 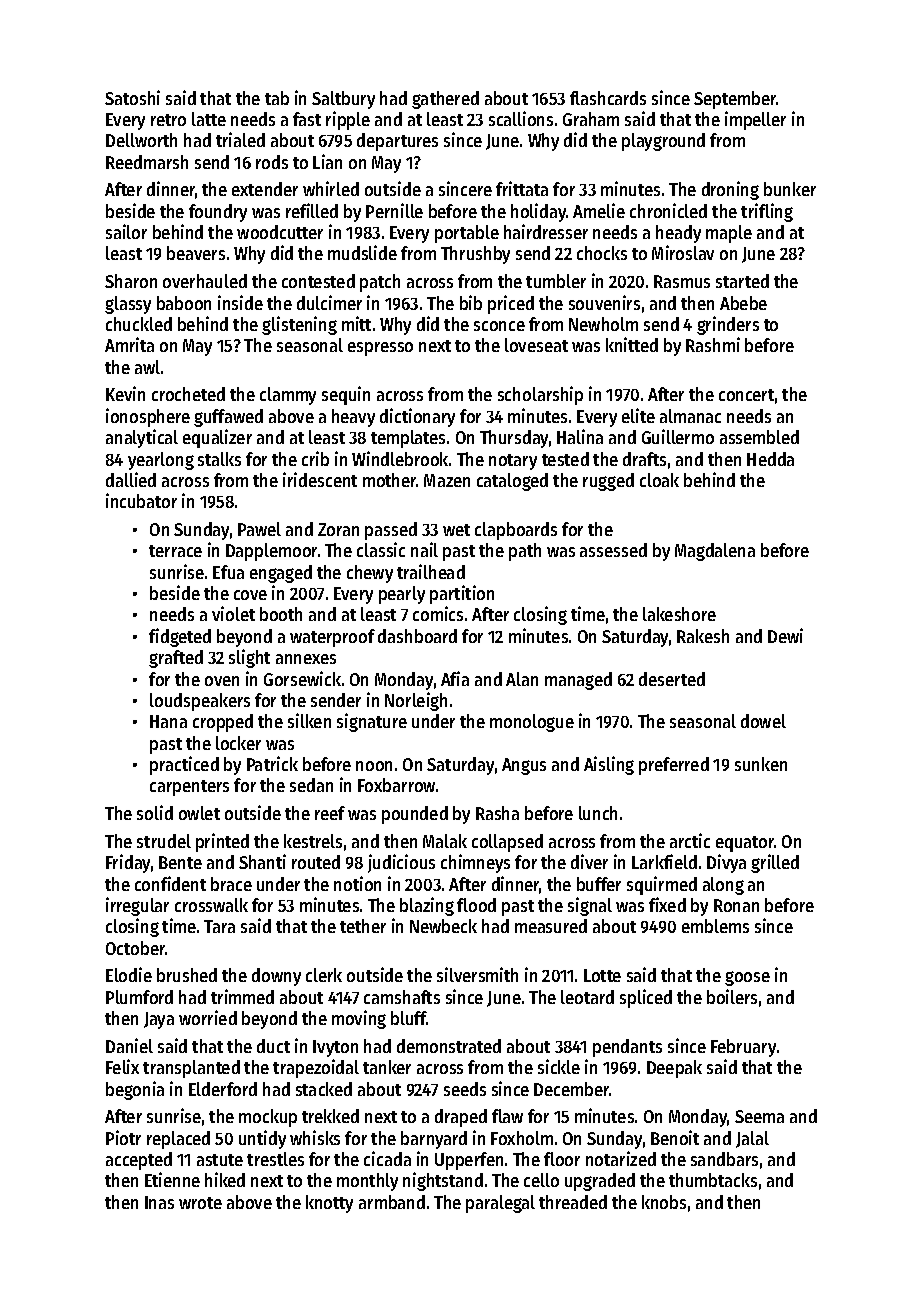 What do you see at coordinates (273, 1046) in the page?
I see `duct` at bounding box center [273, 1046].
